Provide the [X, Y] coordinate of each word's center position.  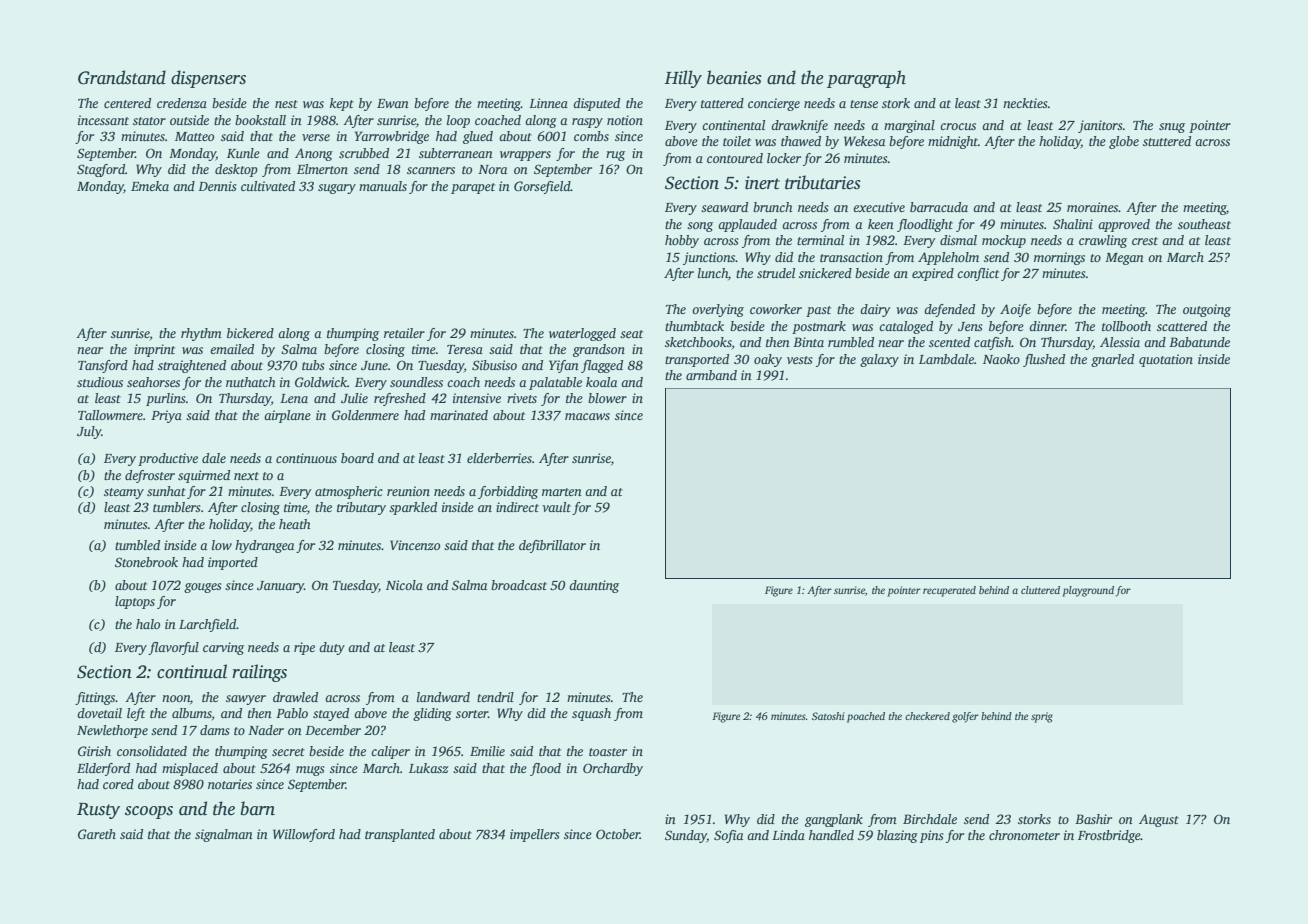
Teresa [465, 349]
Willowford [304, 835]
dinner [1047, 326]
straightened [192, 366]
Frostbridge [1109, 836]
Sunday [686, 836]
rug [615, 156]
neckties [1025, 103]
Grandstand [122, 77]
